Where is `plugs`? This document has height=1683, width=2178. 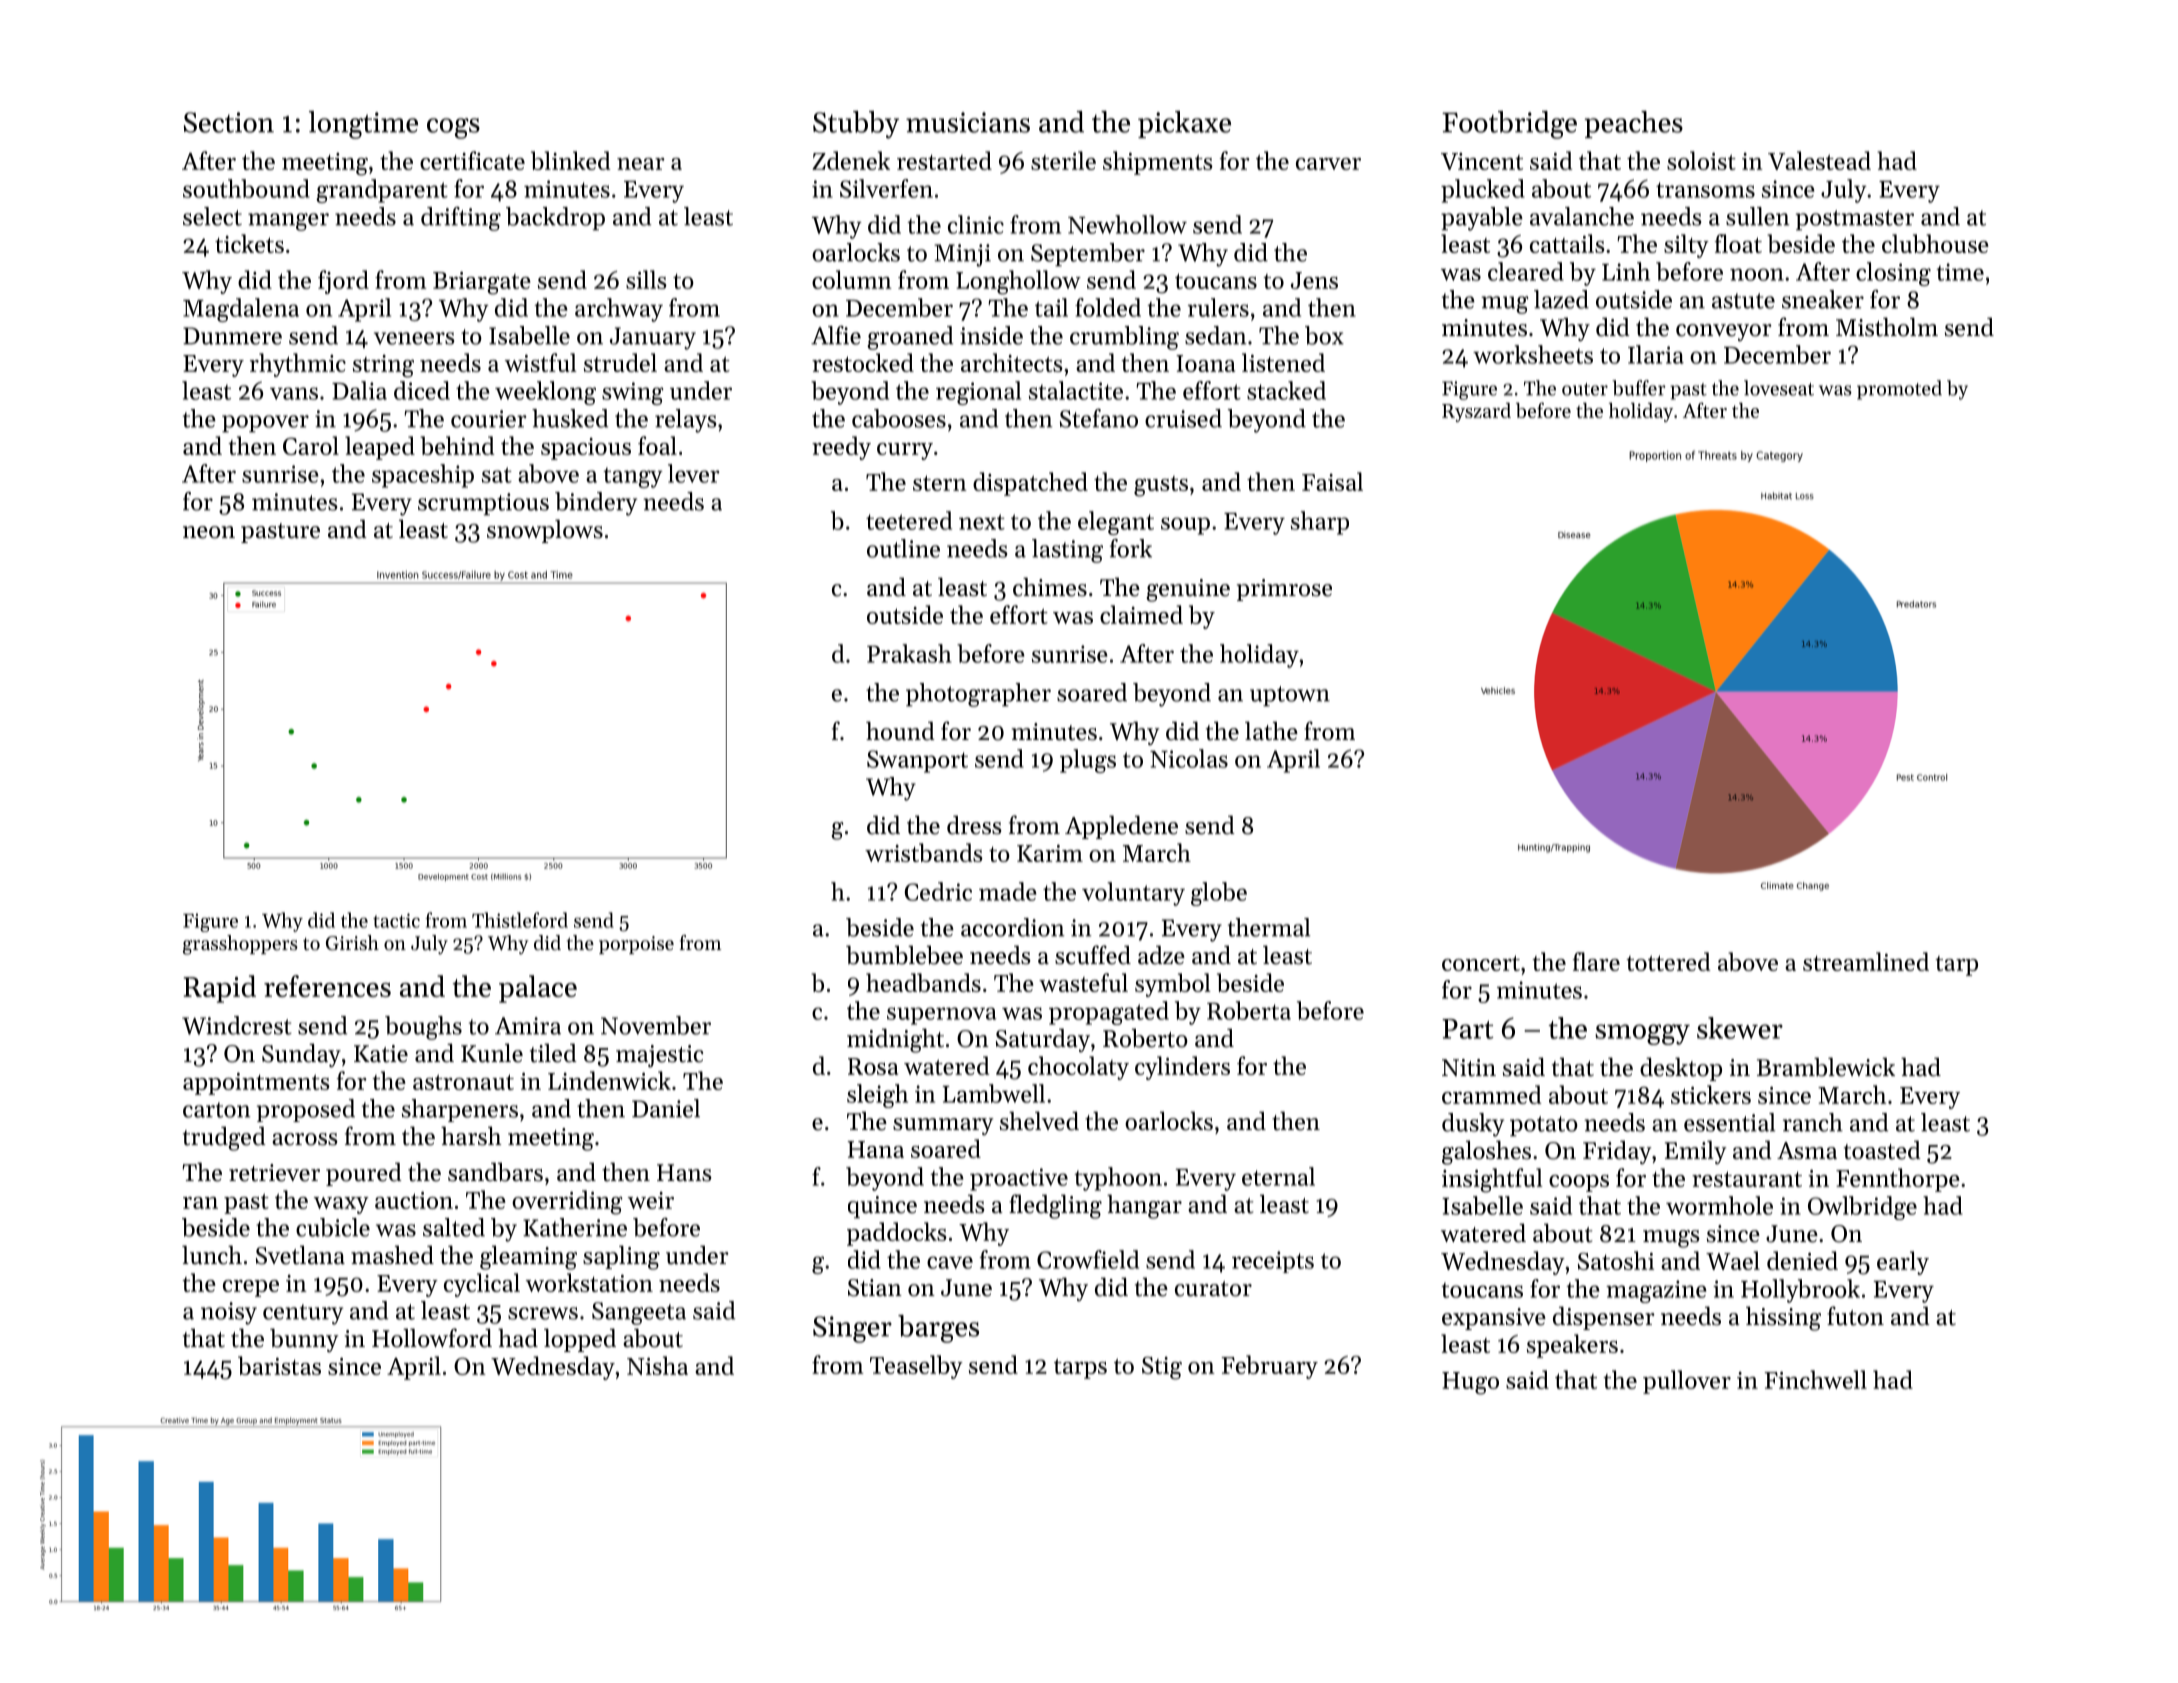
plugs is located at coordinates (1088, 761).
